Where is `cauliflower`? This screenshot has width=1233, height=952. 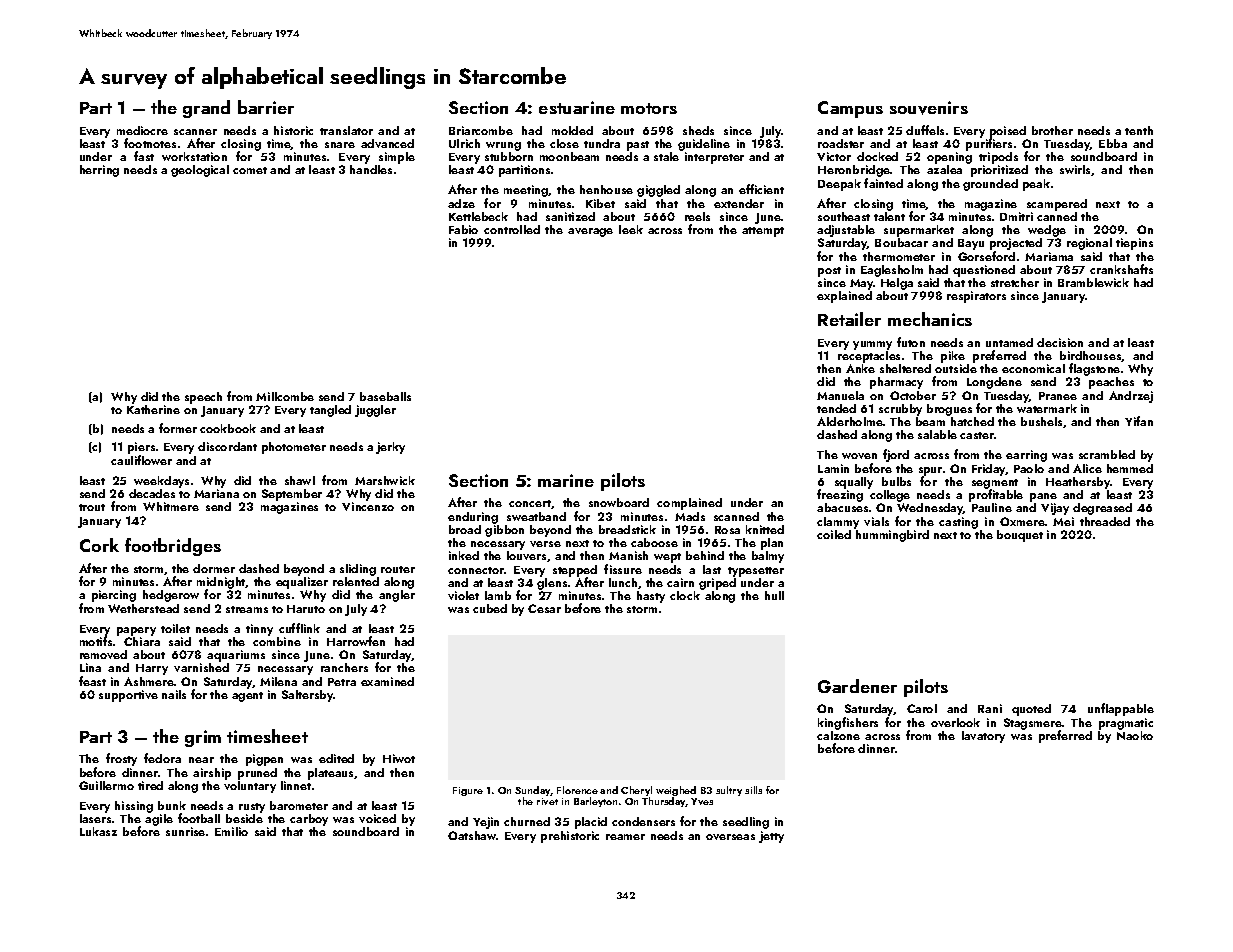
cauliflower is located at coordinates (141, 460).
